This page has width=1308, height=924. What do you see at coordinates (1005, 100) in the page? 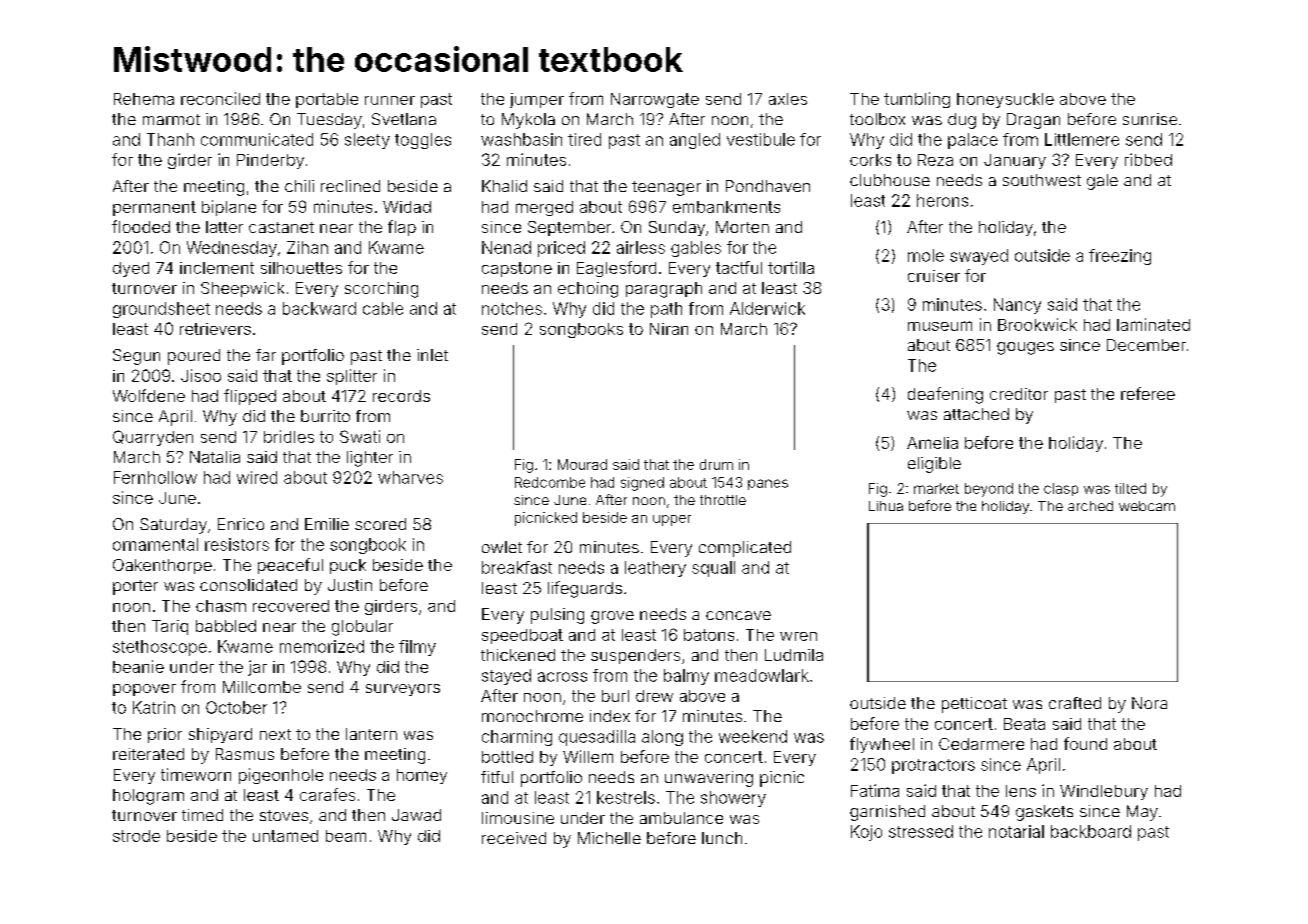
I see `honeysuckle` at bounding box center [1005, 100].
